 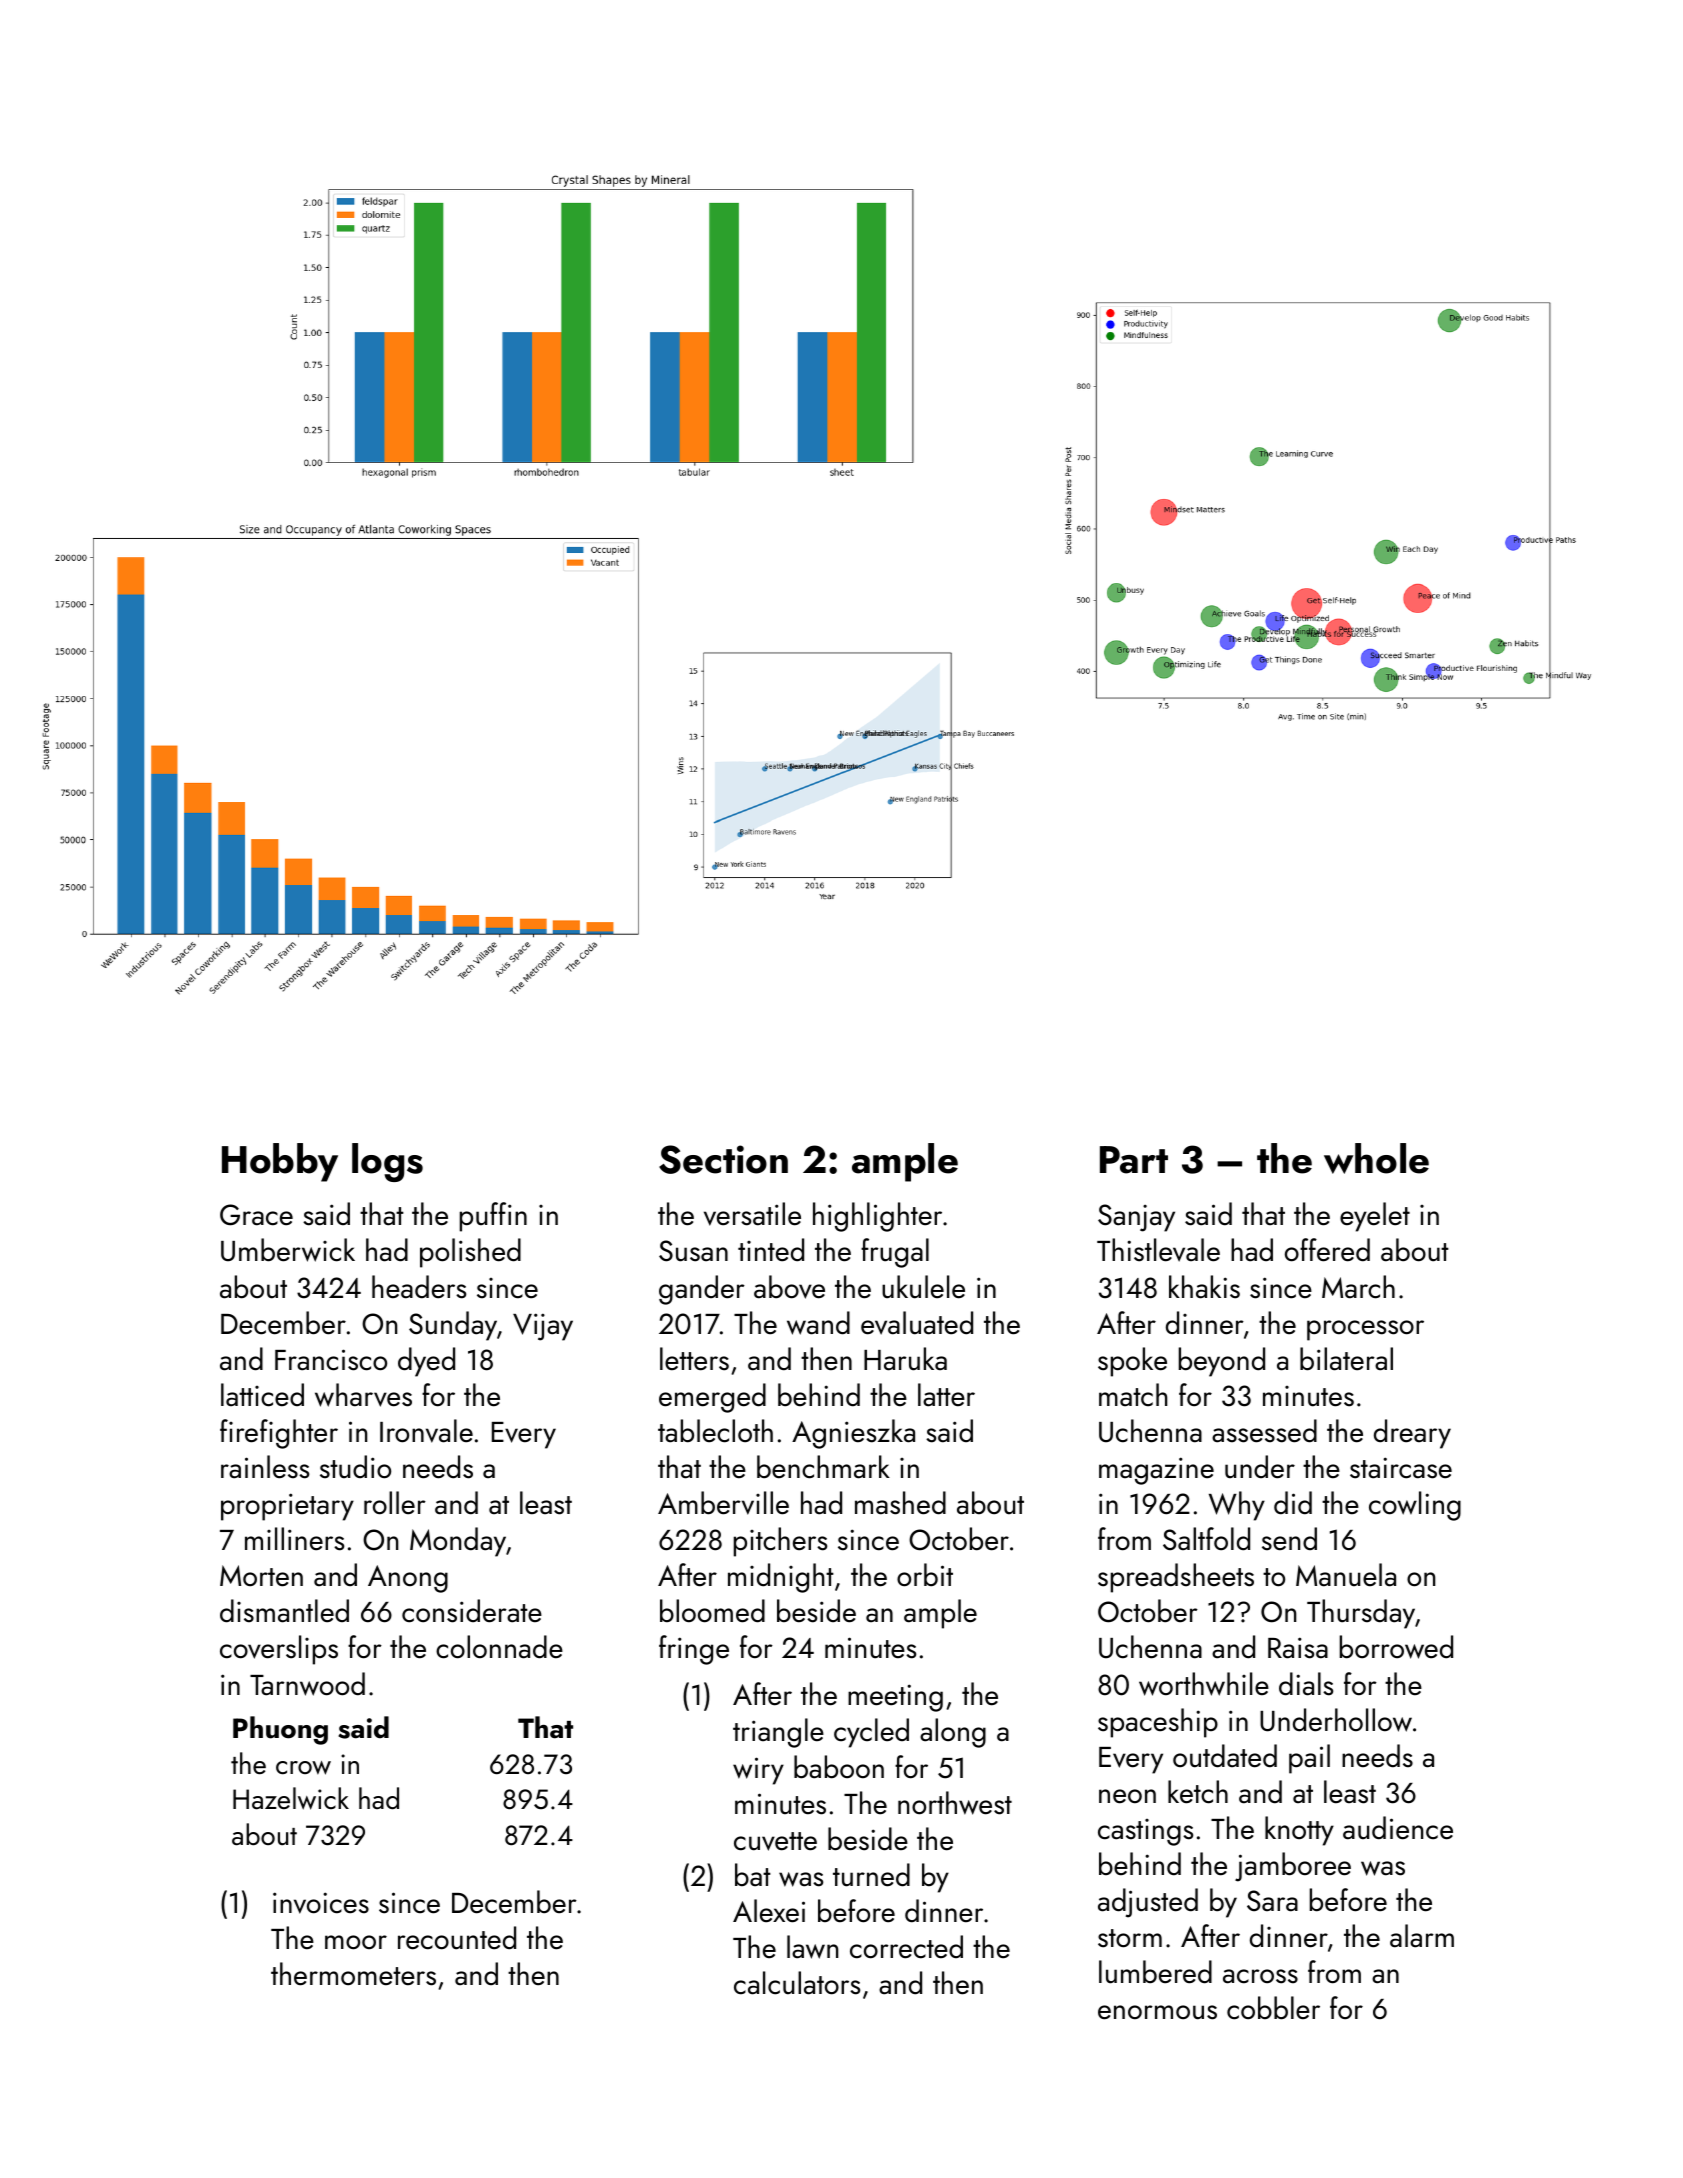 What do you see at coordinates (723, 1159) in the image?
I see `Section` at bounding box center [723, 1159].
